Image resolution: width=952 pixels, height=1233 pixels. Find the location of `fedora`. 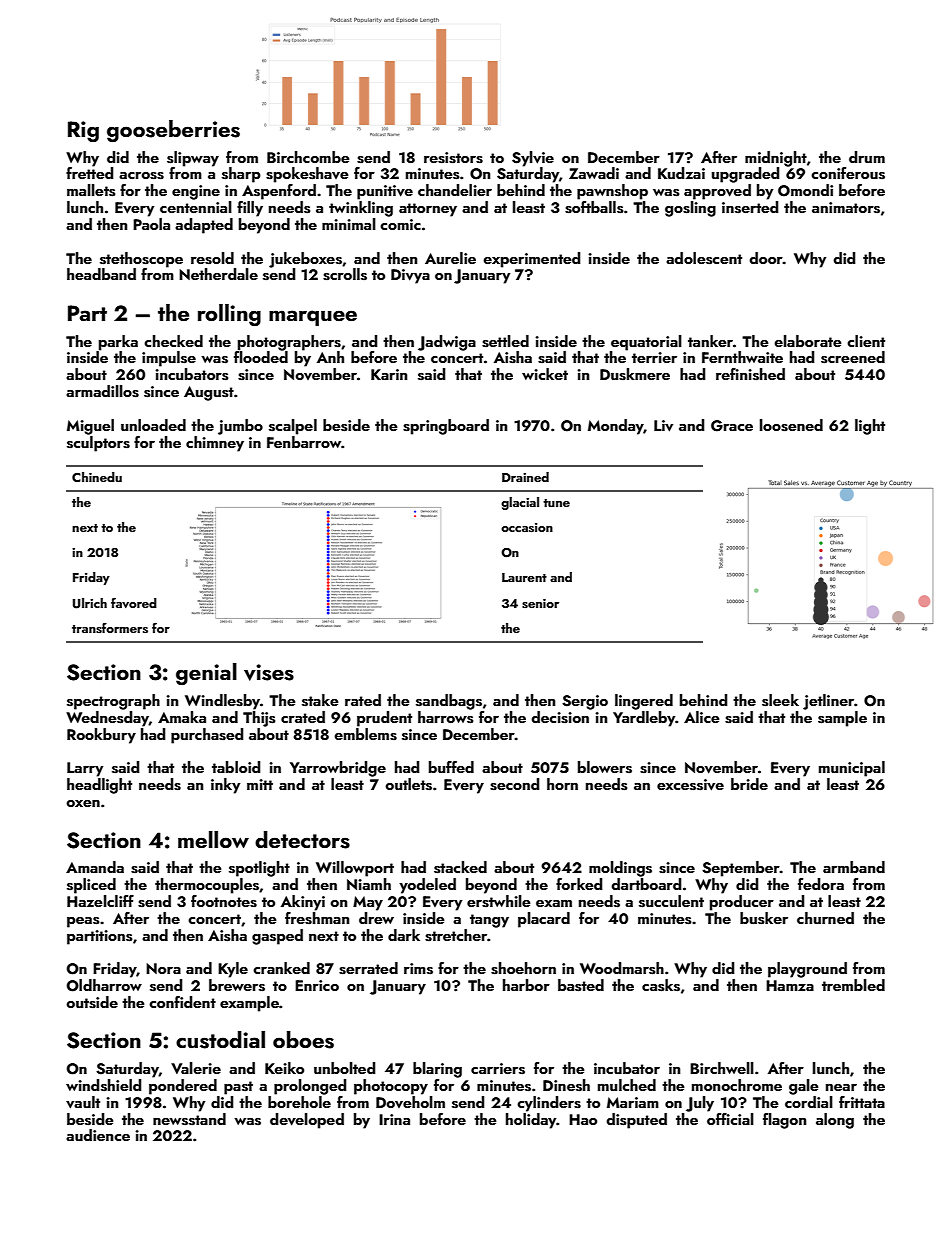

fedora is located at coordinates (821, 884).
